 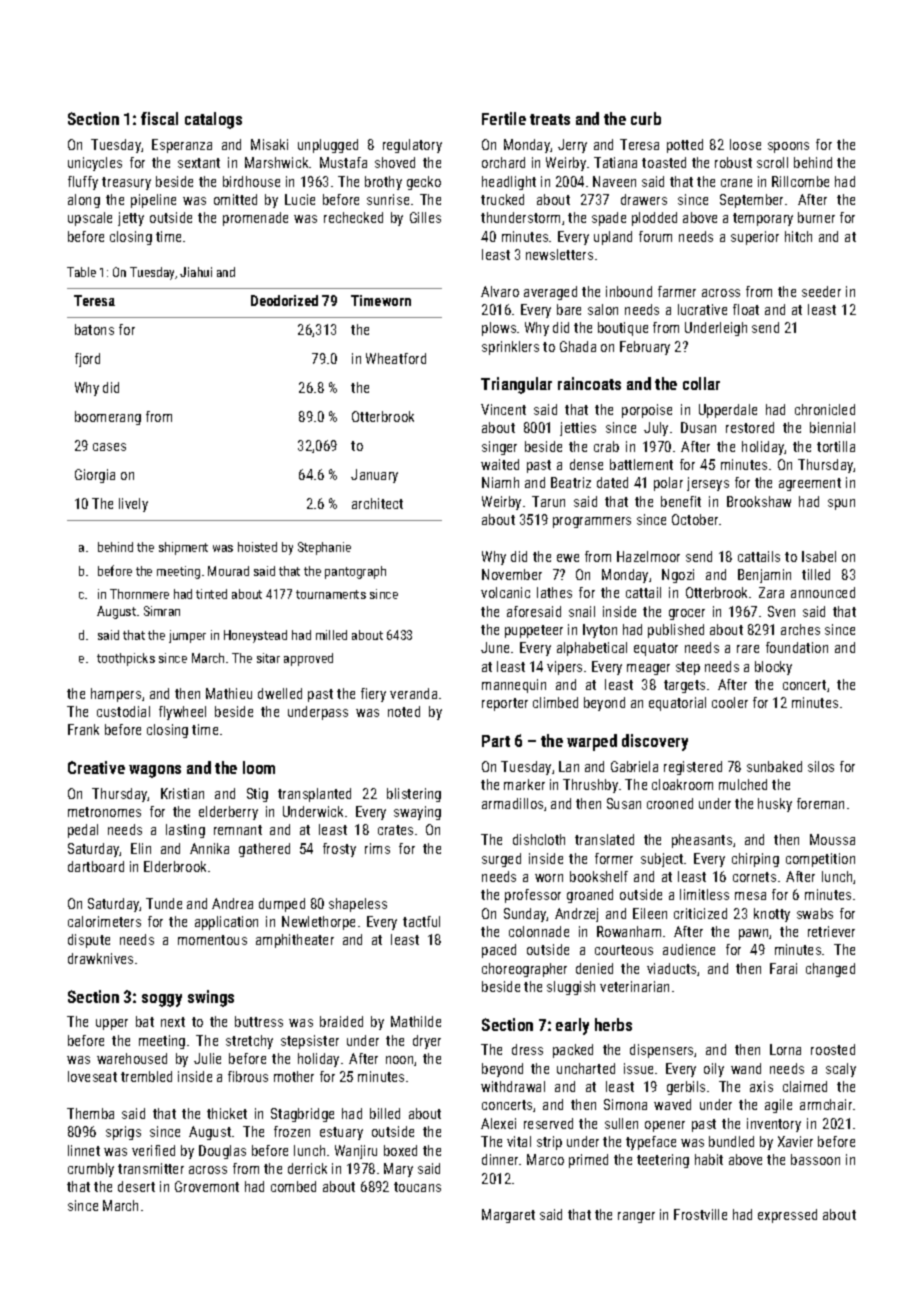 I want to click on catalogs, so click(x=213, y=120).
